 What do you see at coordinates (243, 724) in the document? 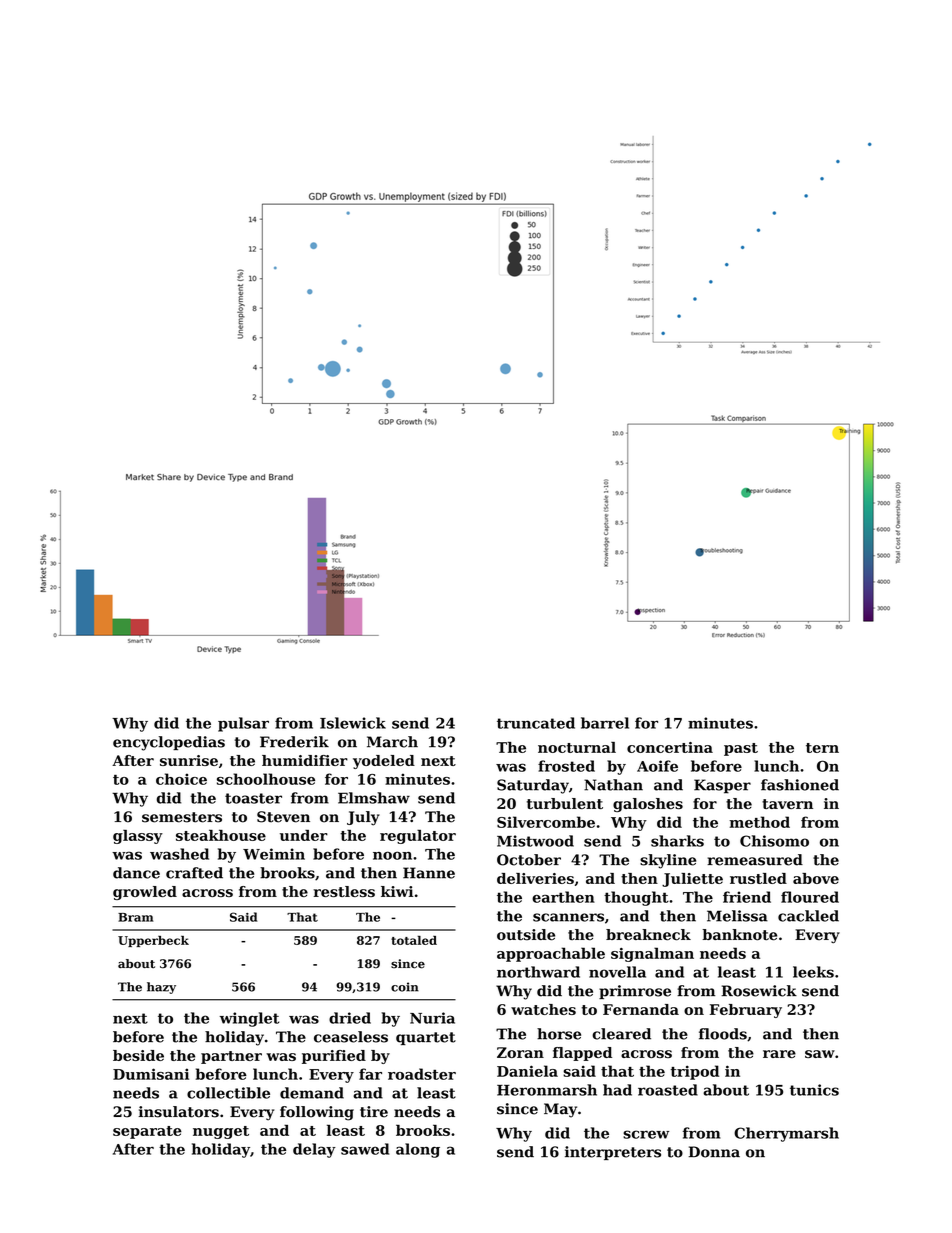
I see `pulsar` at bounding box center [243, 724].
